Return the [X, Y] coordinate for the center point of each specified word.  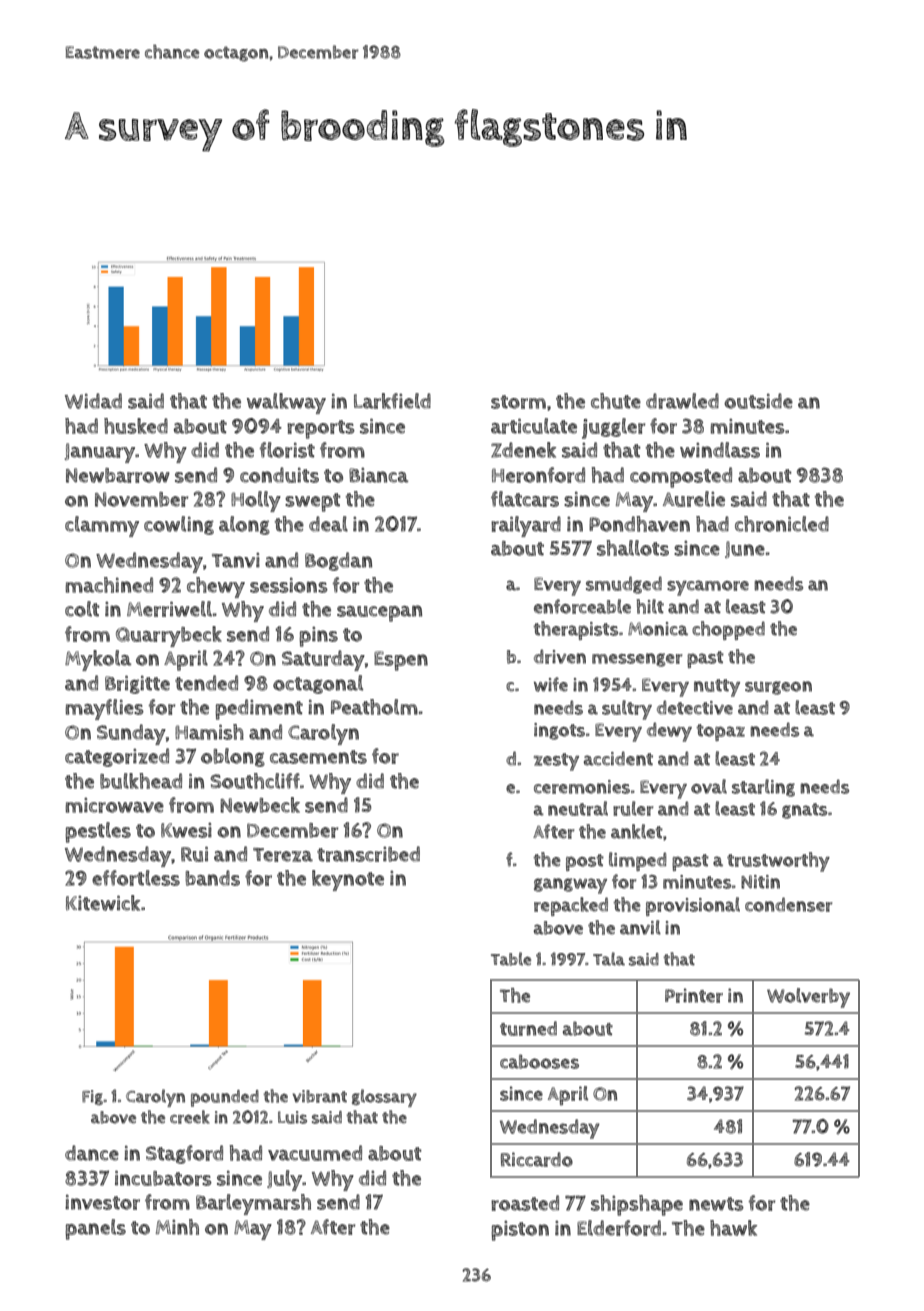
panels [96, 1229]
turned [528, 1028]
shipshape [637, 1205]
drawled [682, 401]
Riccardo [537, 1159]
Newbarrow [118, 475]
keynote [348, 880]
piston [520, 1230]
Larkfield [392, 401]
